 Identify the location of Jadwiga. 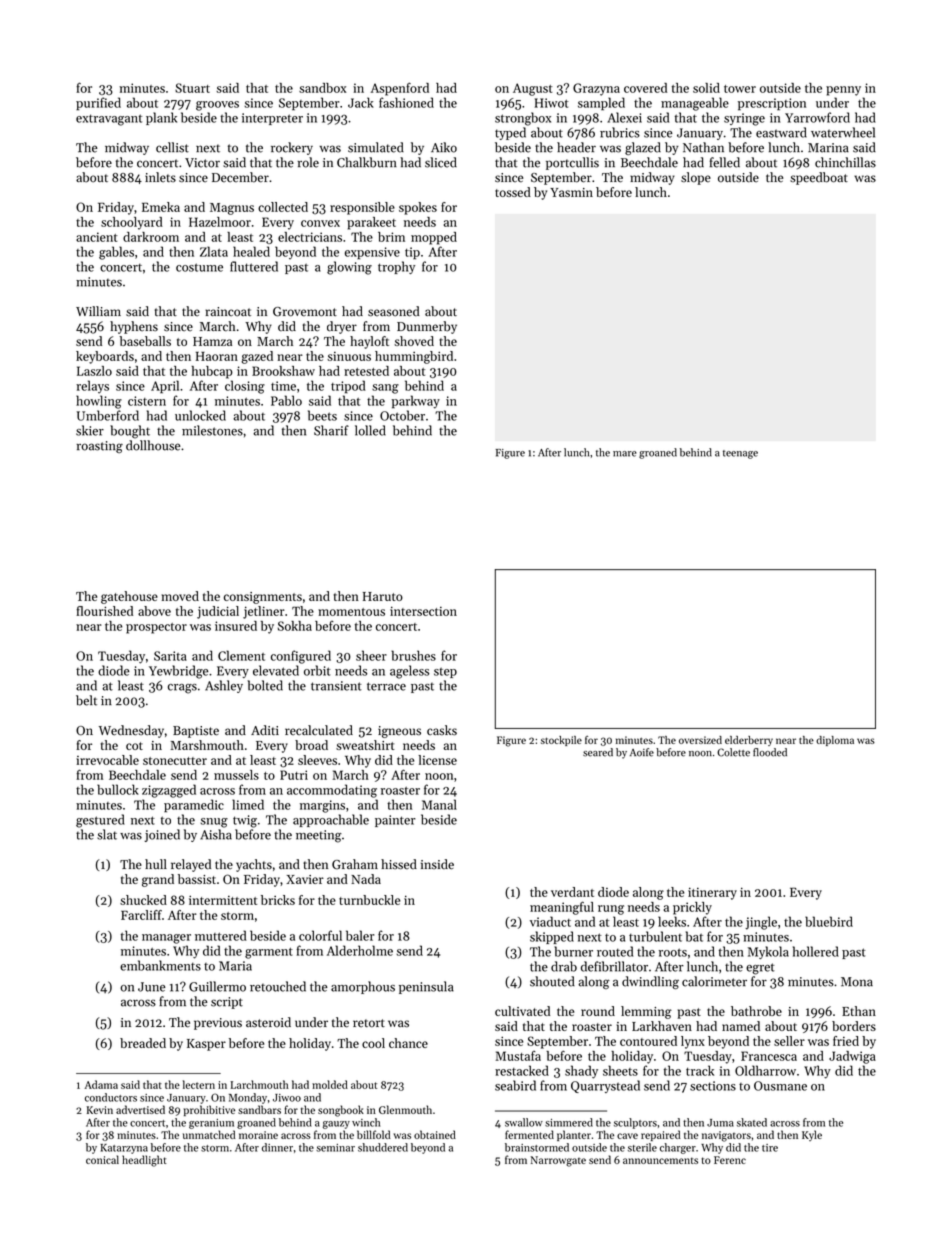
(852, 1057).
